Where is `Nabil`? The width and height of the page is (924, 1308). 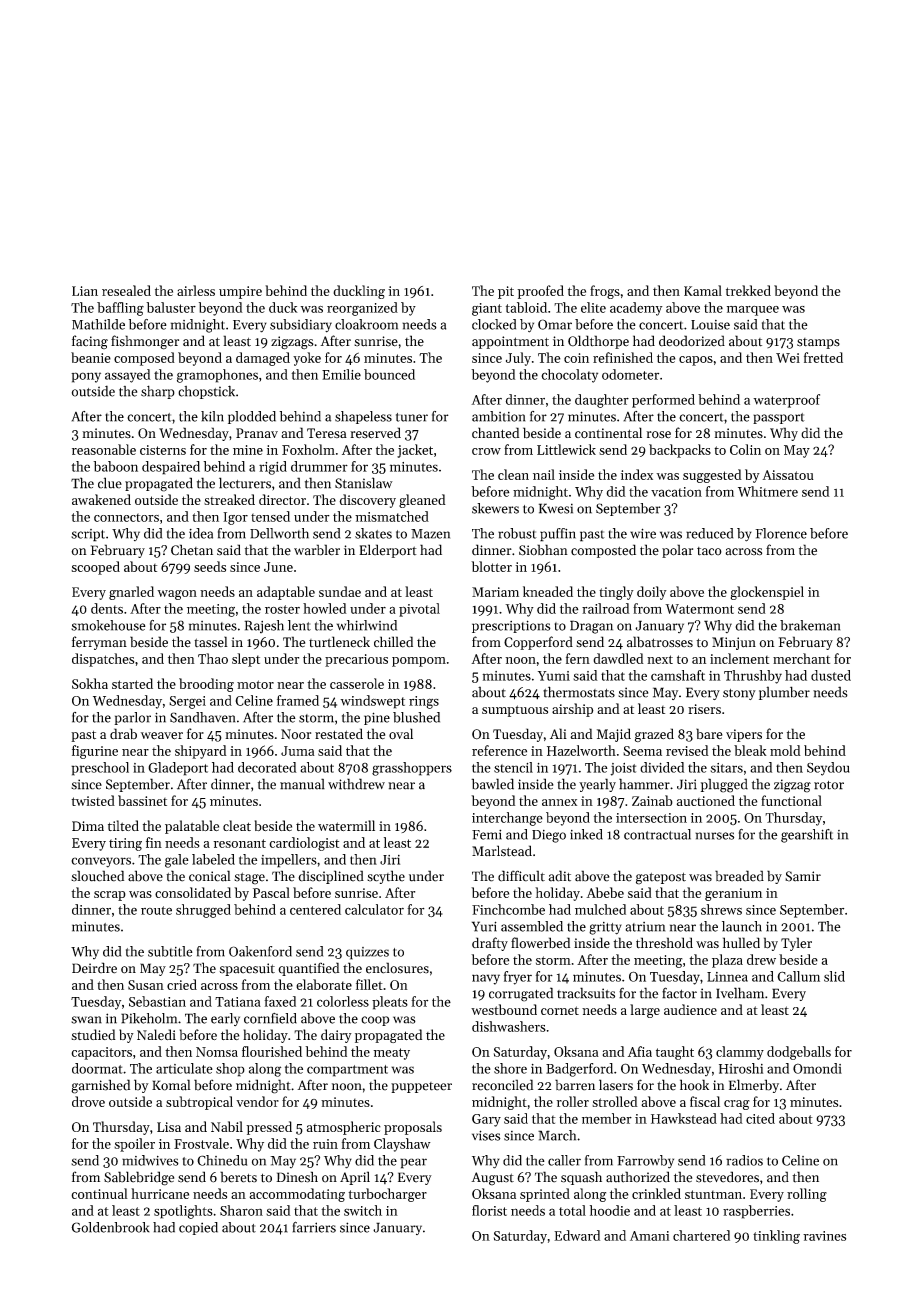 Nabil is located at coordinates (227, 1126).
